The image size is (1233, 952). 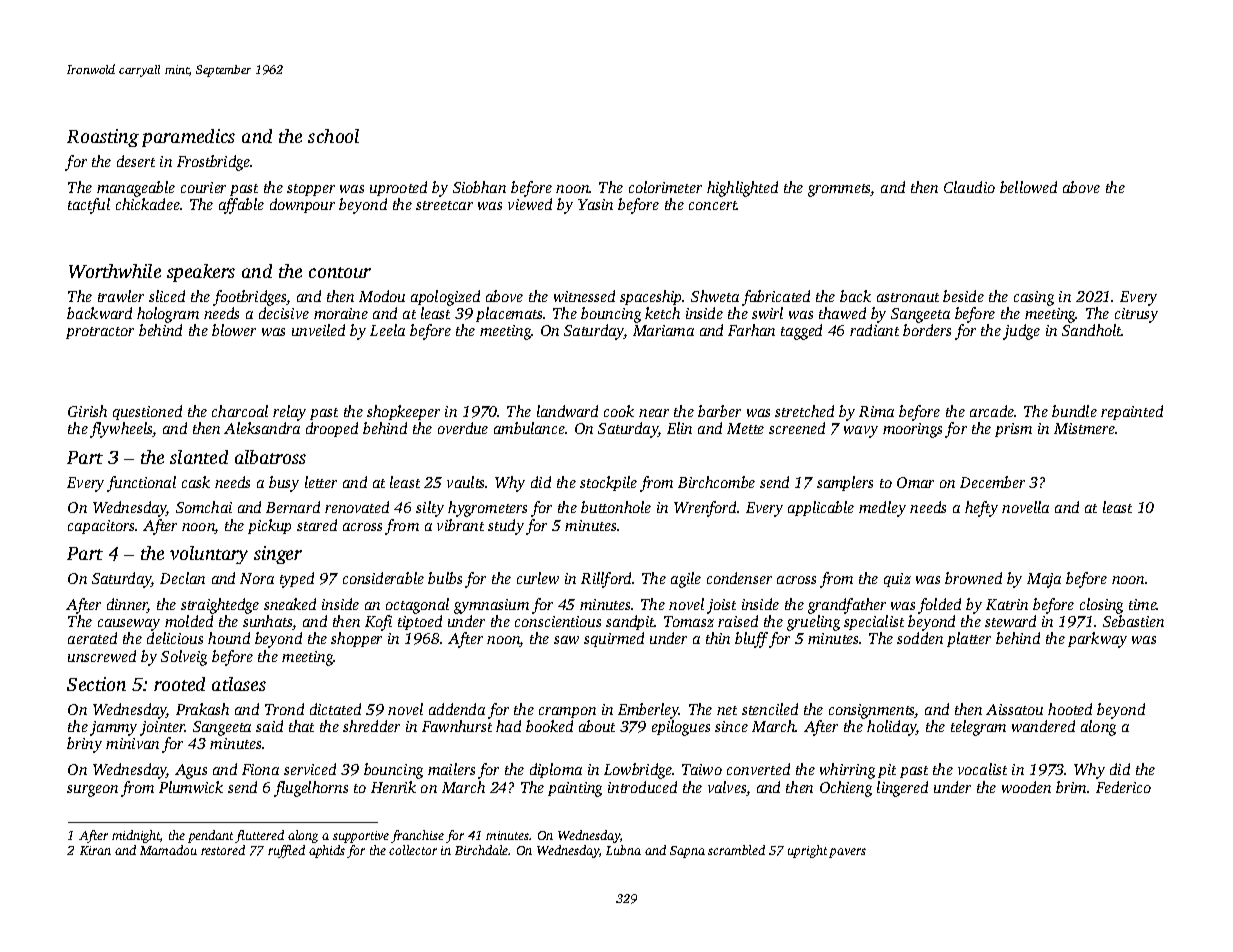 I want to click on time, so click(x=1143, y=604).
